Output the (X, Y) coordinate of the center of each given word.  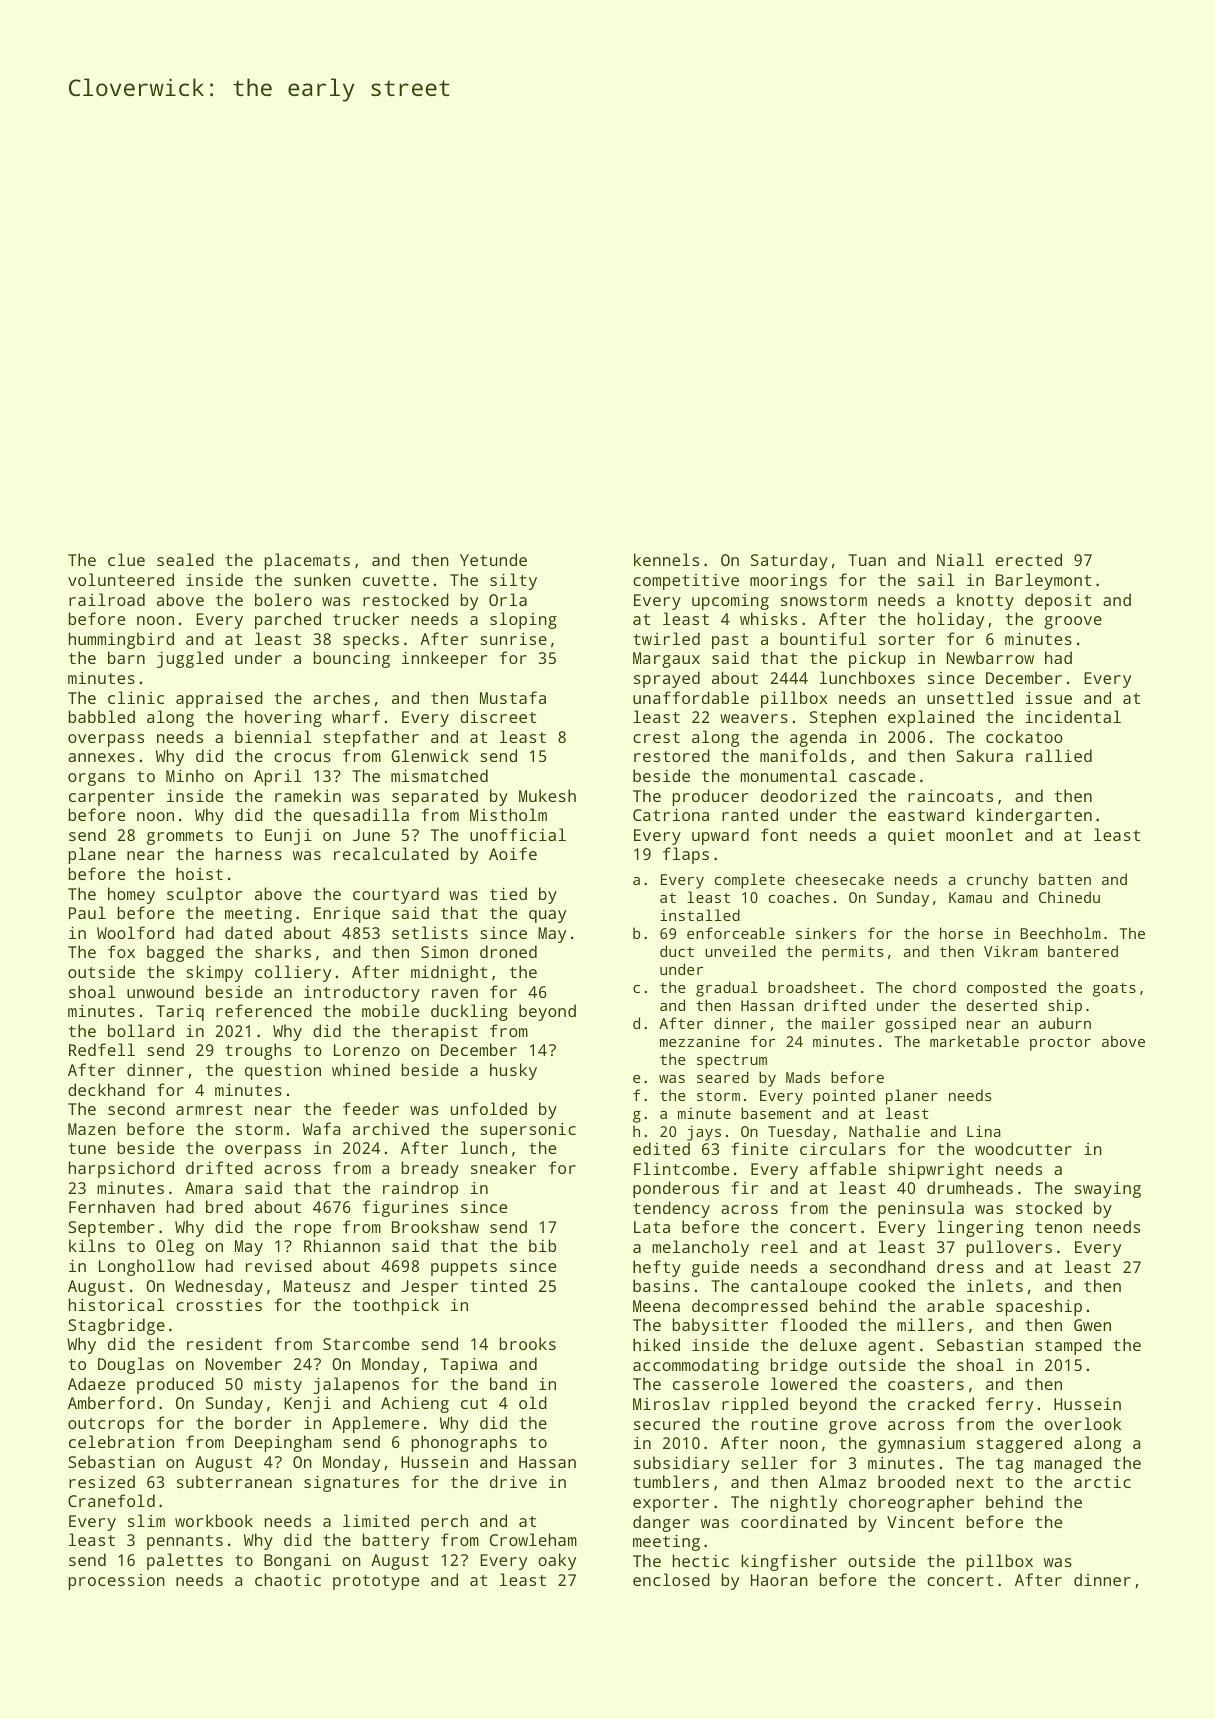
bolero (283, 599)
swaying (1108, 1189)
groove (1073, 622)
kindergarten (1034, 816)
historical (117, 1304)
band (508, 1383)
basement (776, 1113)
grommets (185, 837)
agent (891, 1347)
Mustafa (513, 697)
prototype (376, 1582)
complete (750, 881)
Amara (209, 1188)
